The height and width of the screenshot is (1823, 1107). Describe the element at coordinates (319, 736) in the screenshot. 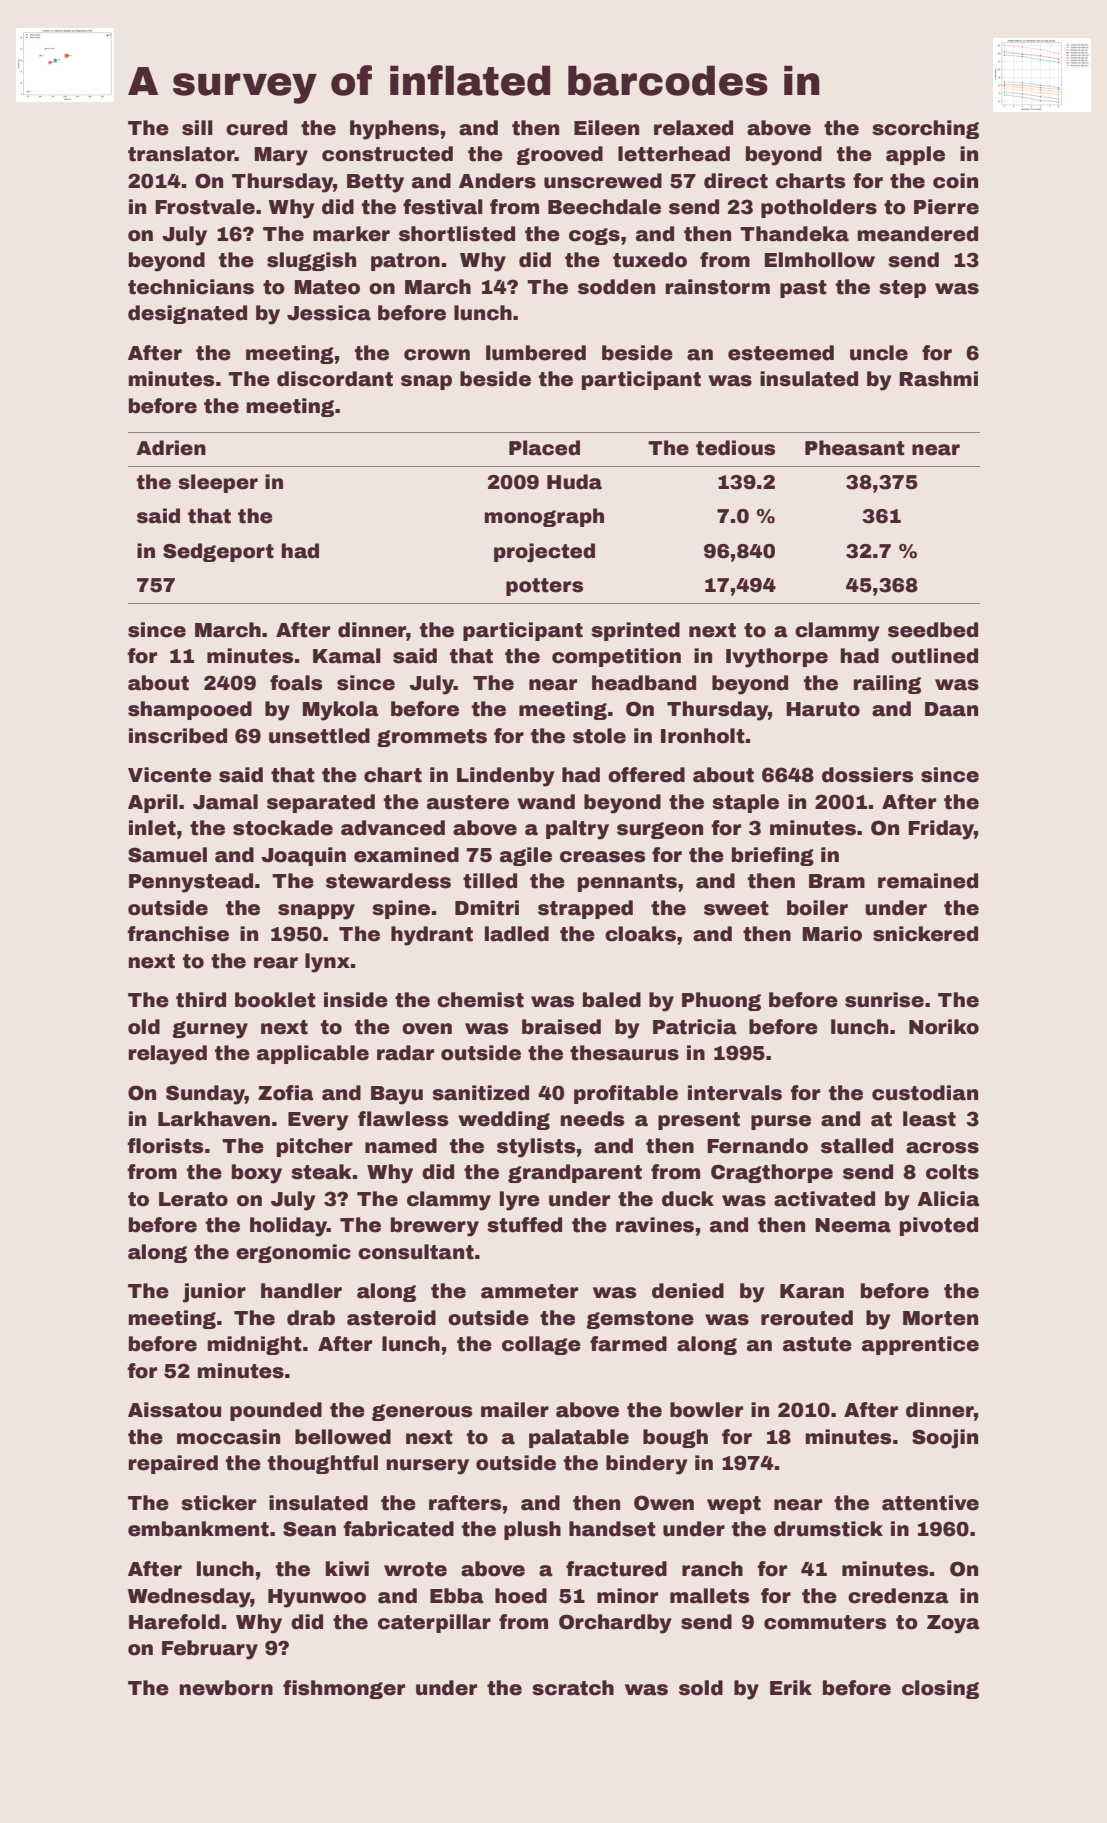

I see `unsettled` at that location.
